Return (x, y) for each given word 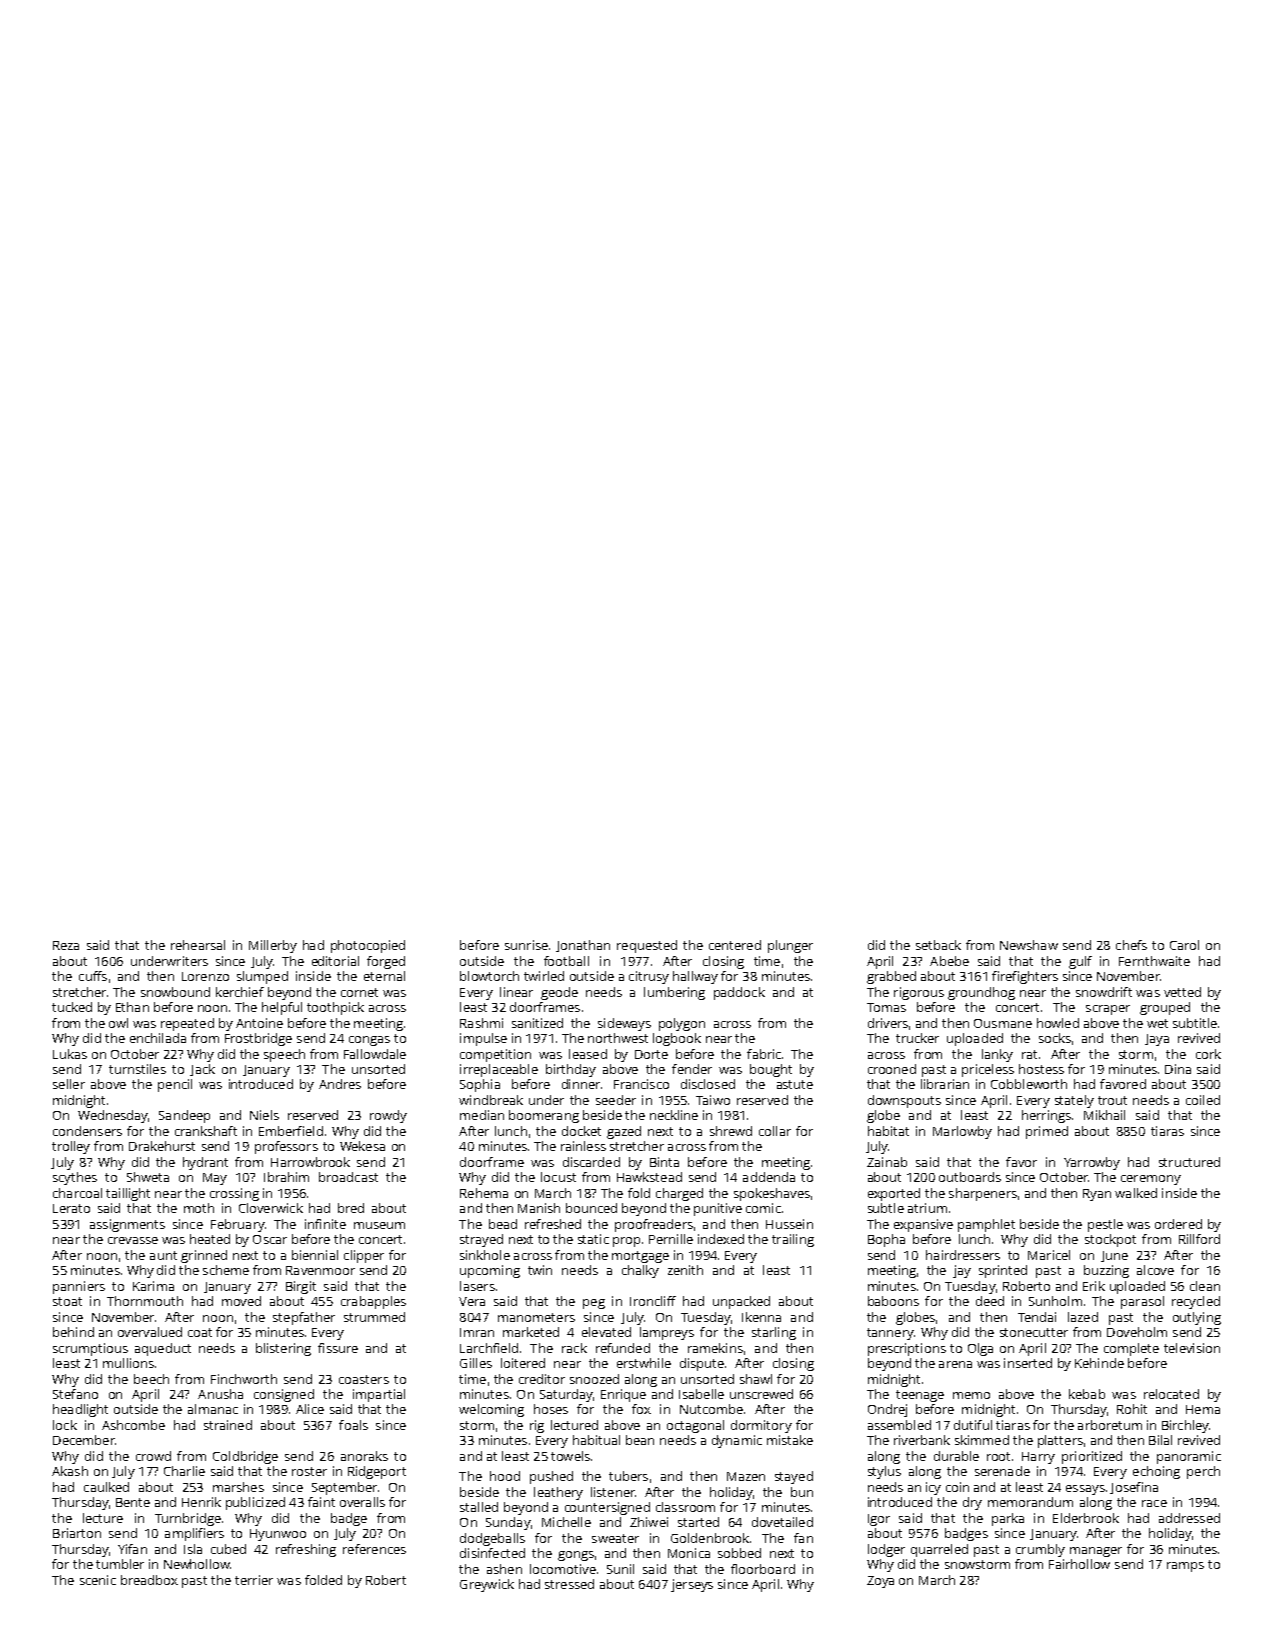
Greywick (487, 1585)
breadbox (149, 1580)
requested (647, 946)
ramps (1185, 1567)
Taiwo (713, 1100)
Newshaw (1029, 945)
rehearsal (198, 945)
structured (1189, 1162)
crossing (234, 1194)
